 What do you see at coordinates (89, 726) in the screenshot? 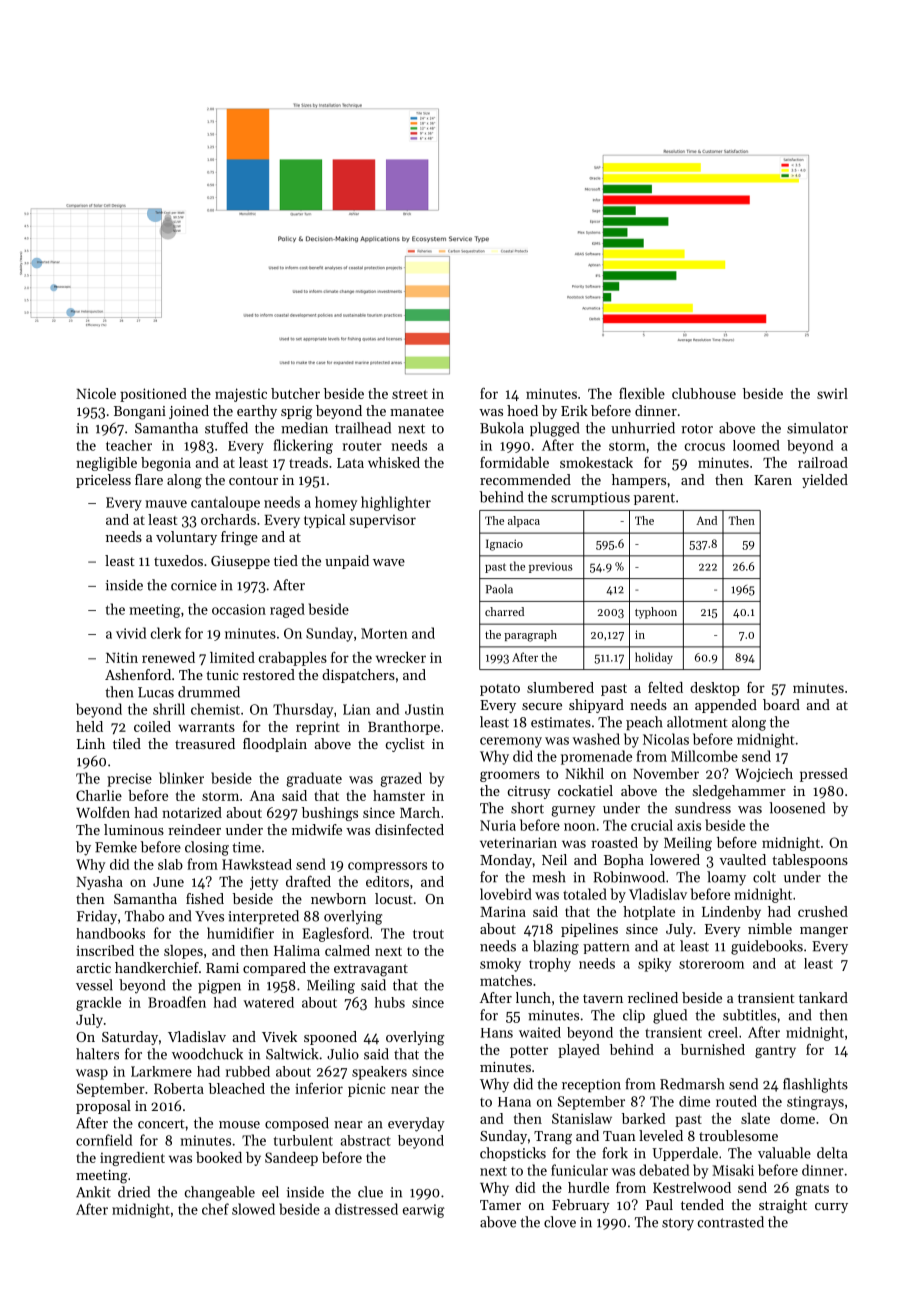
I see `held` at bounding box center [89, 726].
